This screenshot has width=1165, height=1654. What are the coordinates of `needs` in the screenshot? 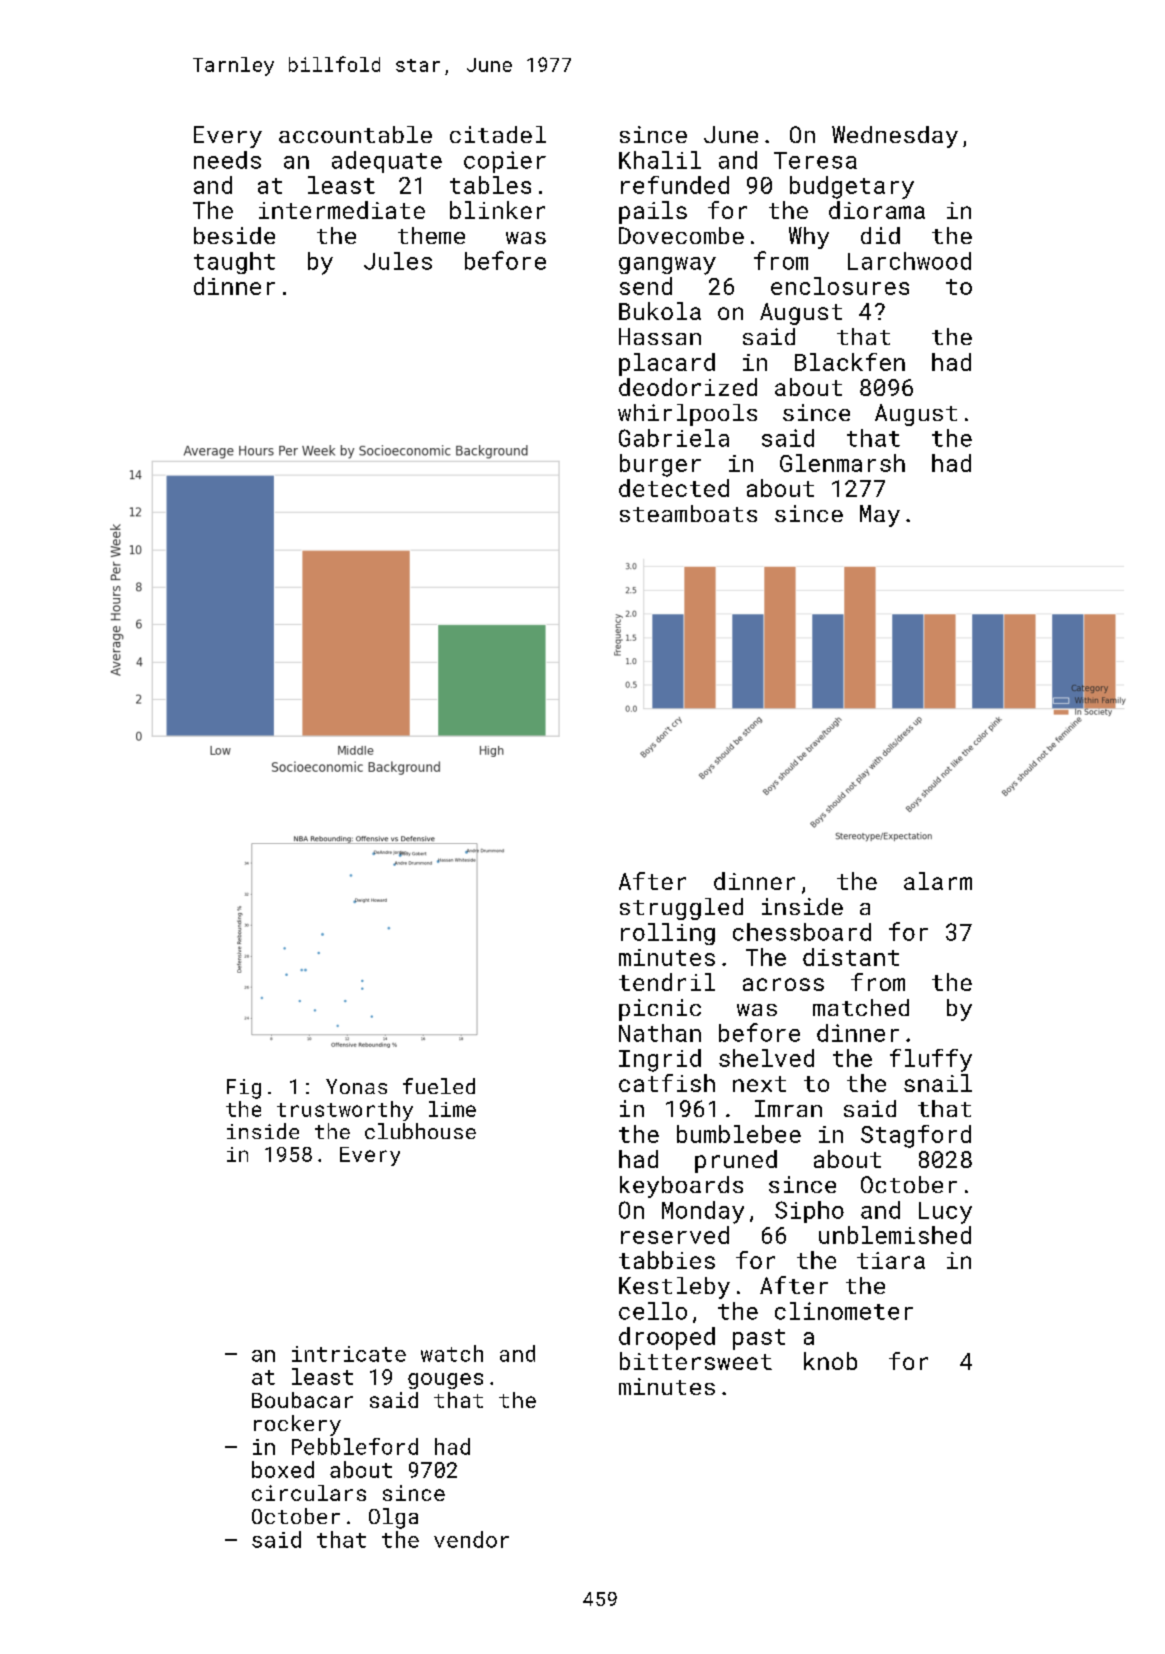 It's located at (227, 160).
